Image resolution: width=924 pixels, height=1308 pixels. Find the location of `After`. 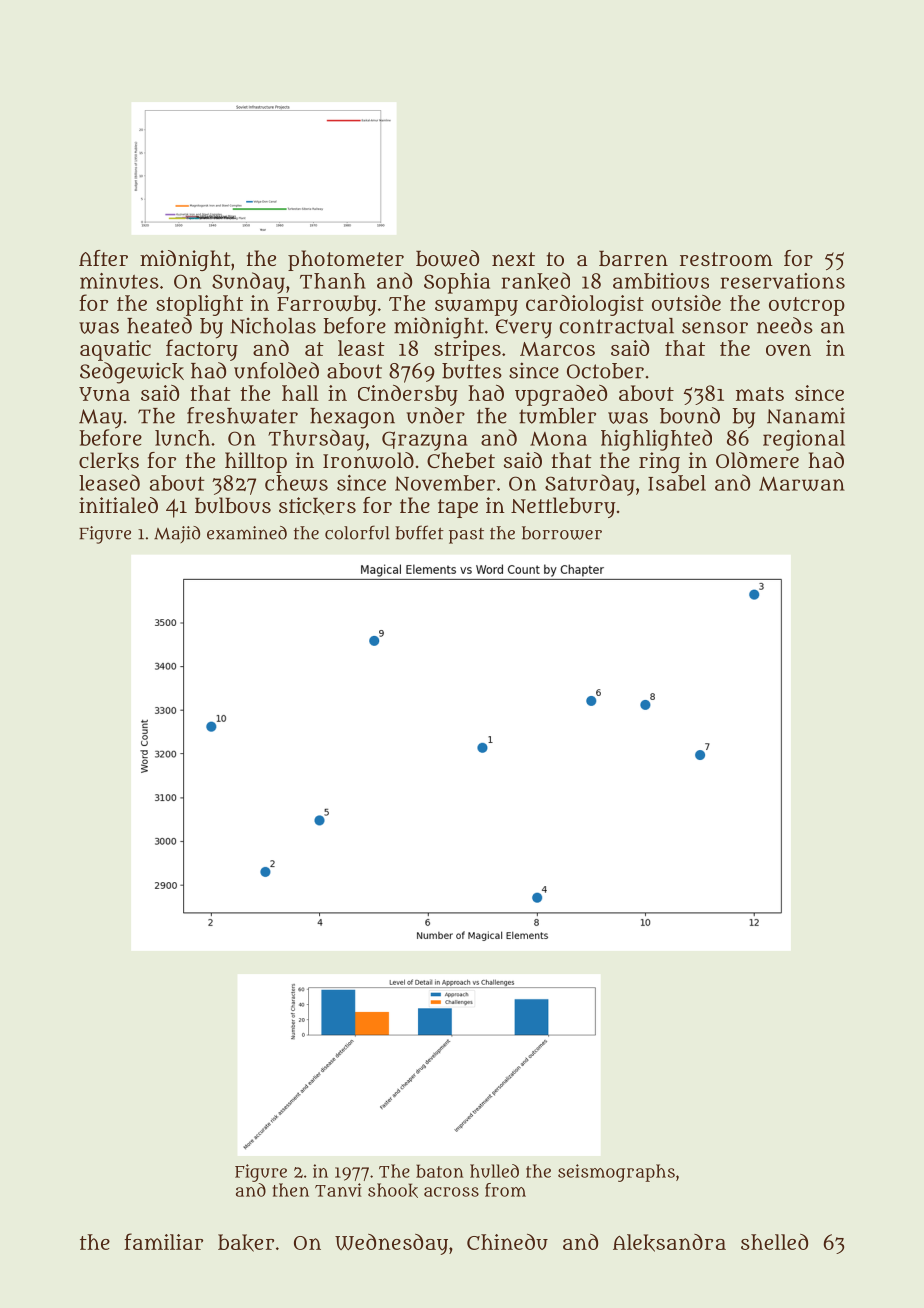

After is located at coordinates (103, 258).
